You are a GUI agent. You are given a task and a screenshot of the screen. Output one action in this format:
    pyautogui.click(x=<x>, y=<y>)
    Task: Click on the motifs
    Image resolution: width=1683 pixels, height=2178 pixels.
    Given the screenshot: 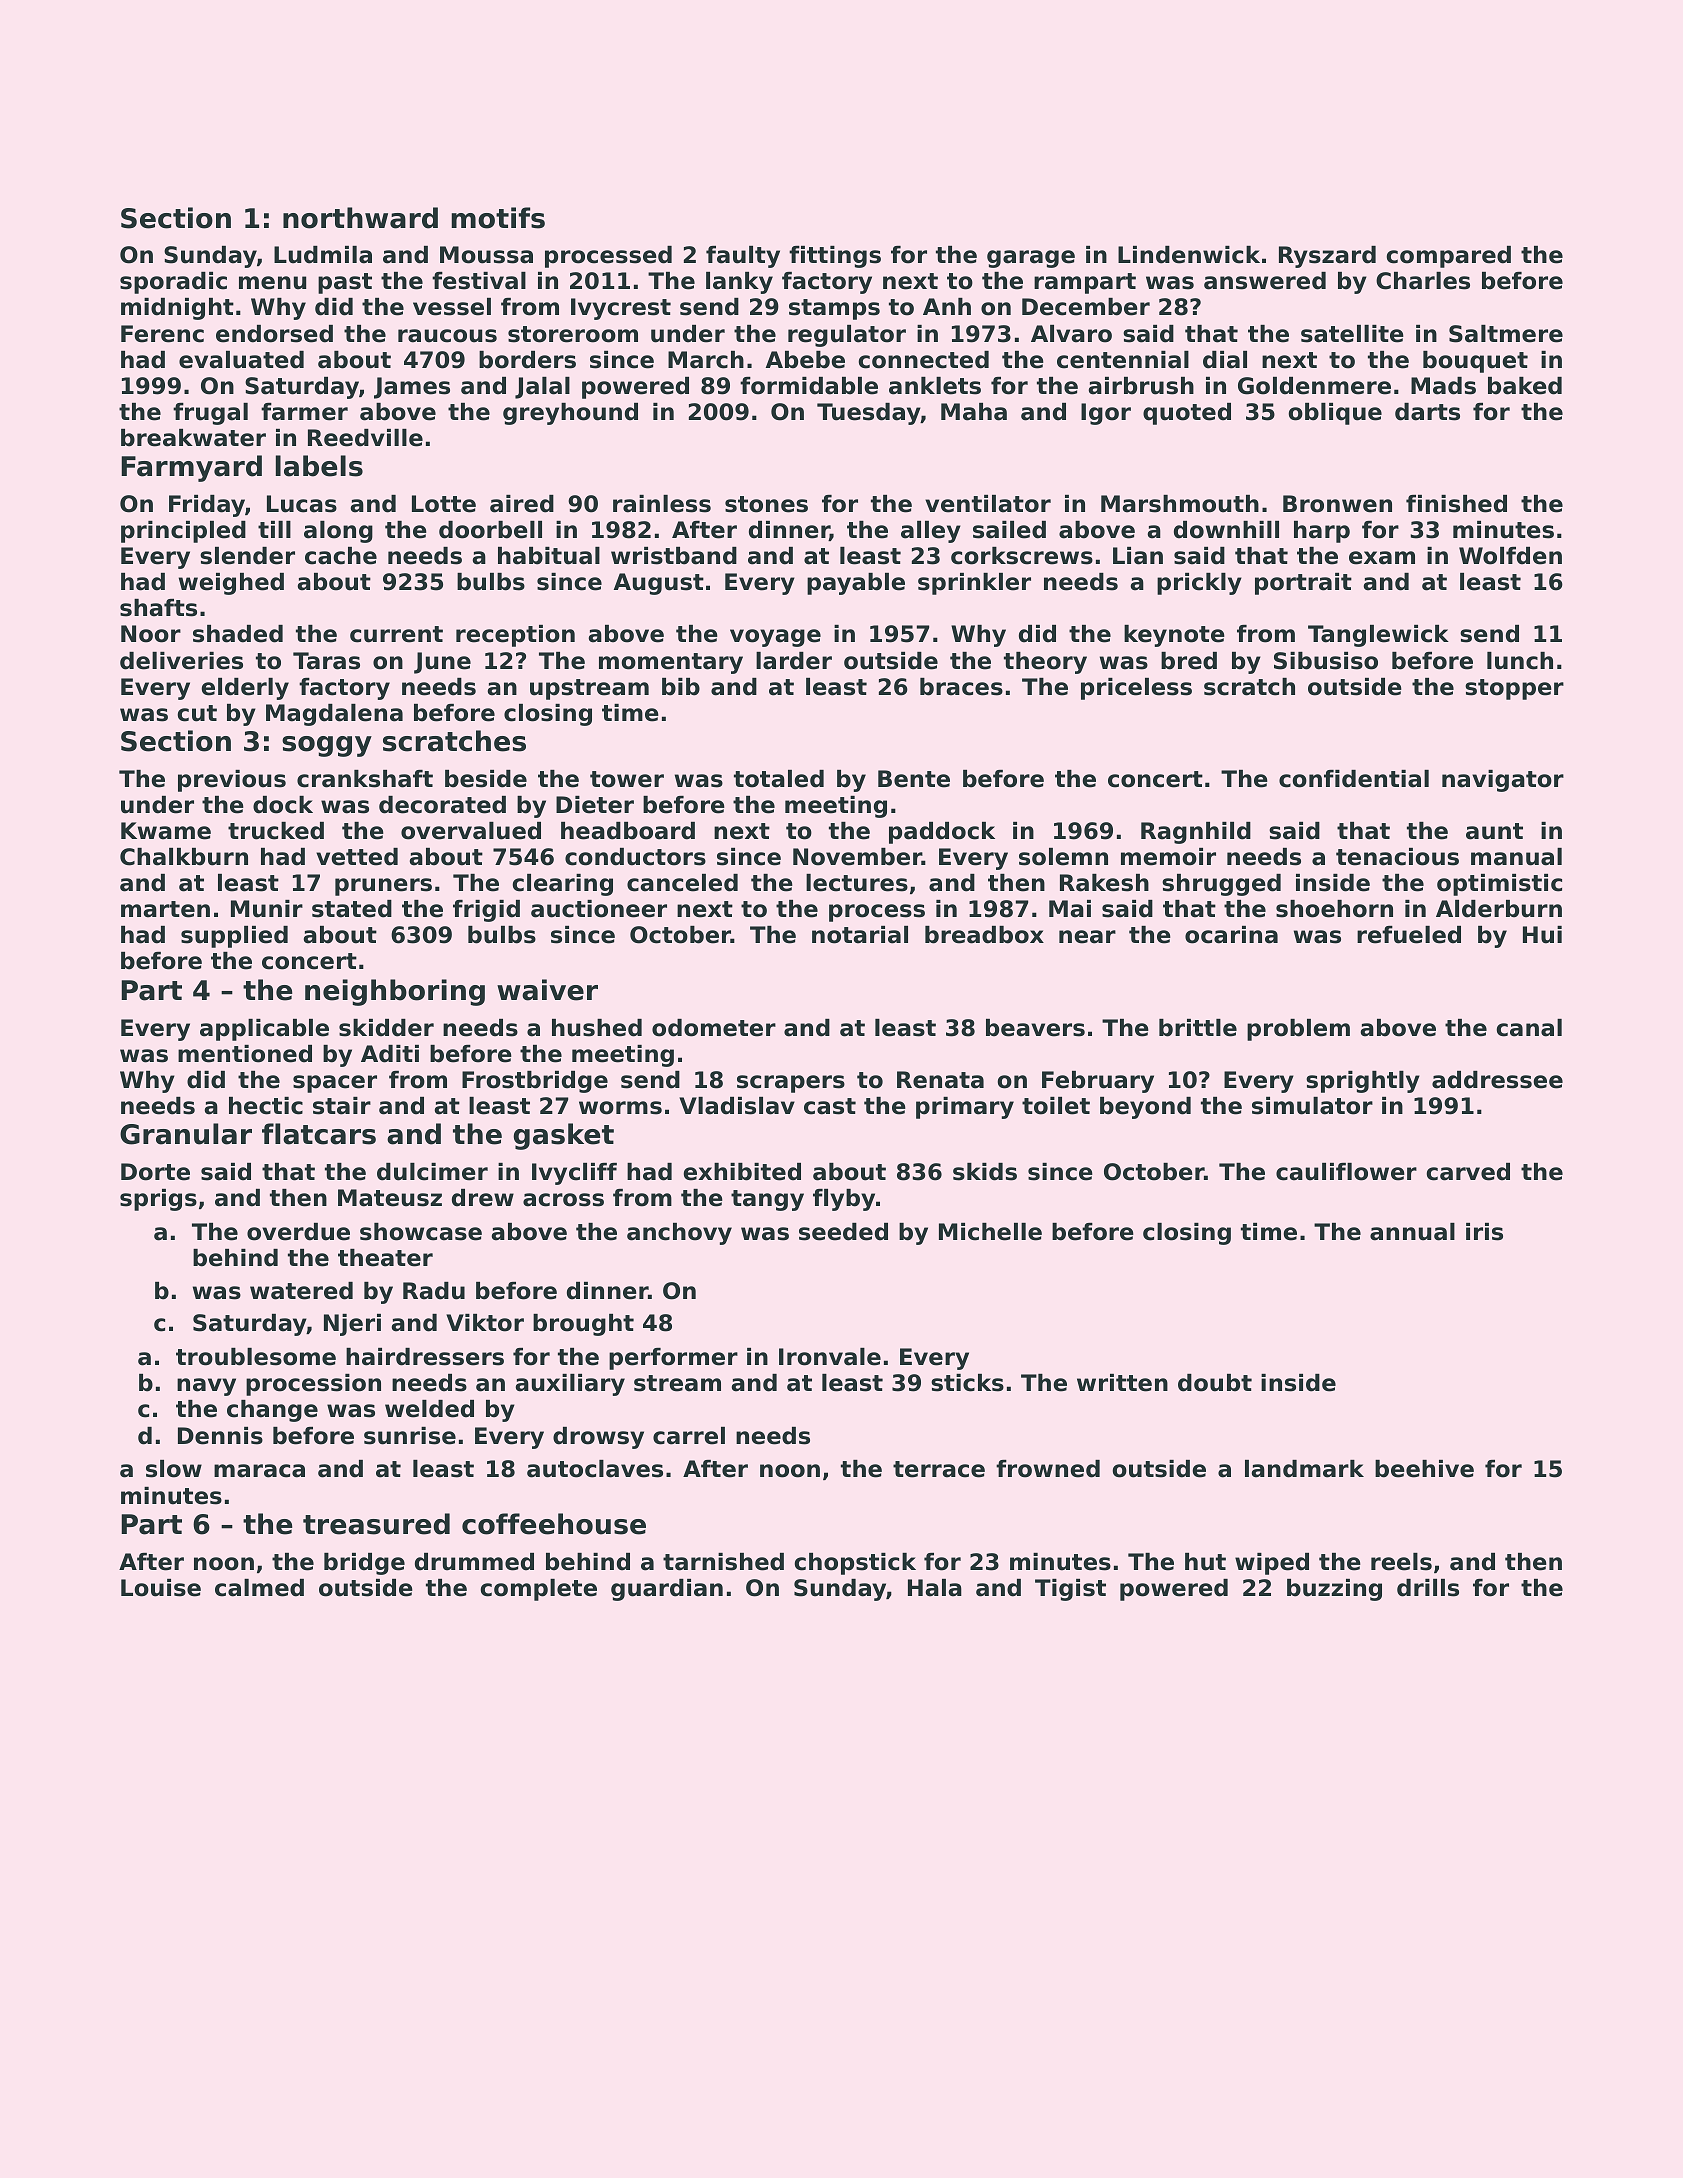 What is the action you would take?
    pyautogui.click(x=498, y=218)
